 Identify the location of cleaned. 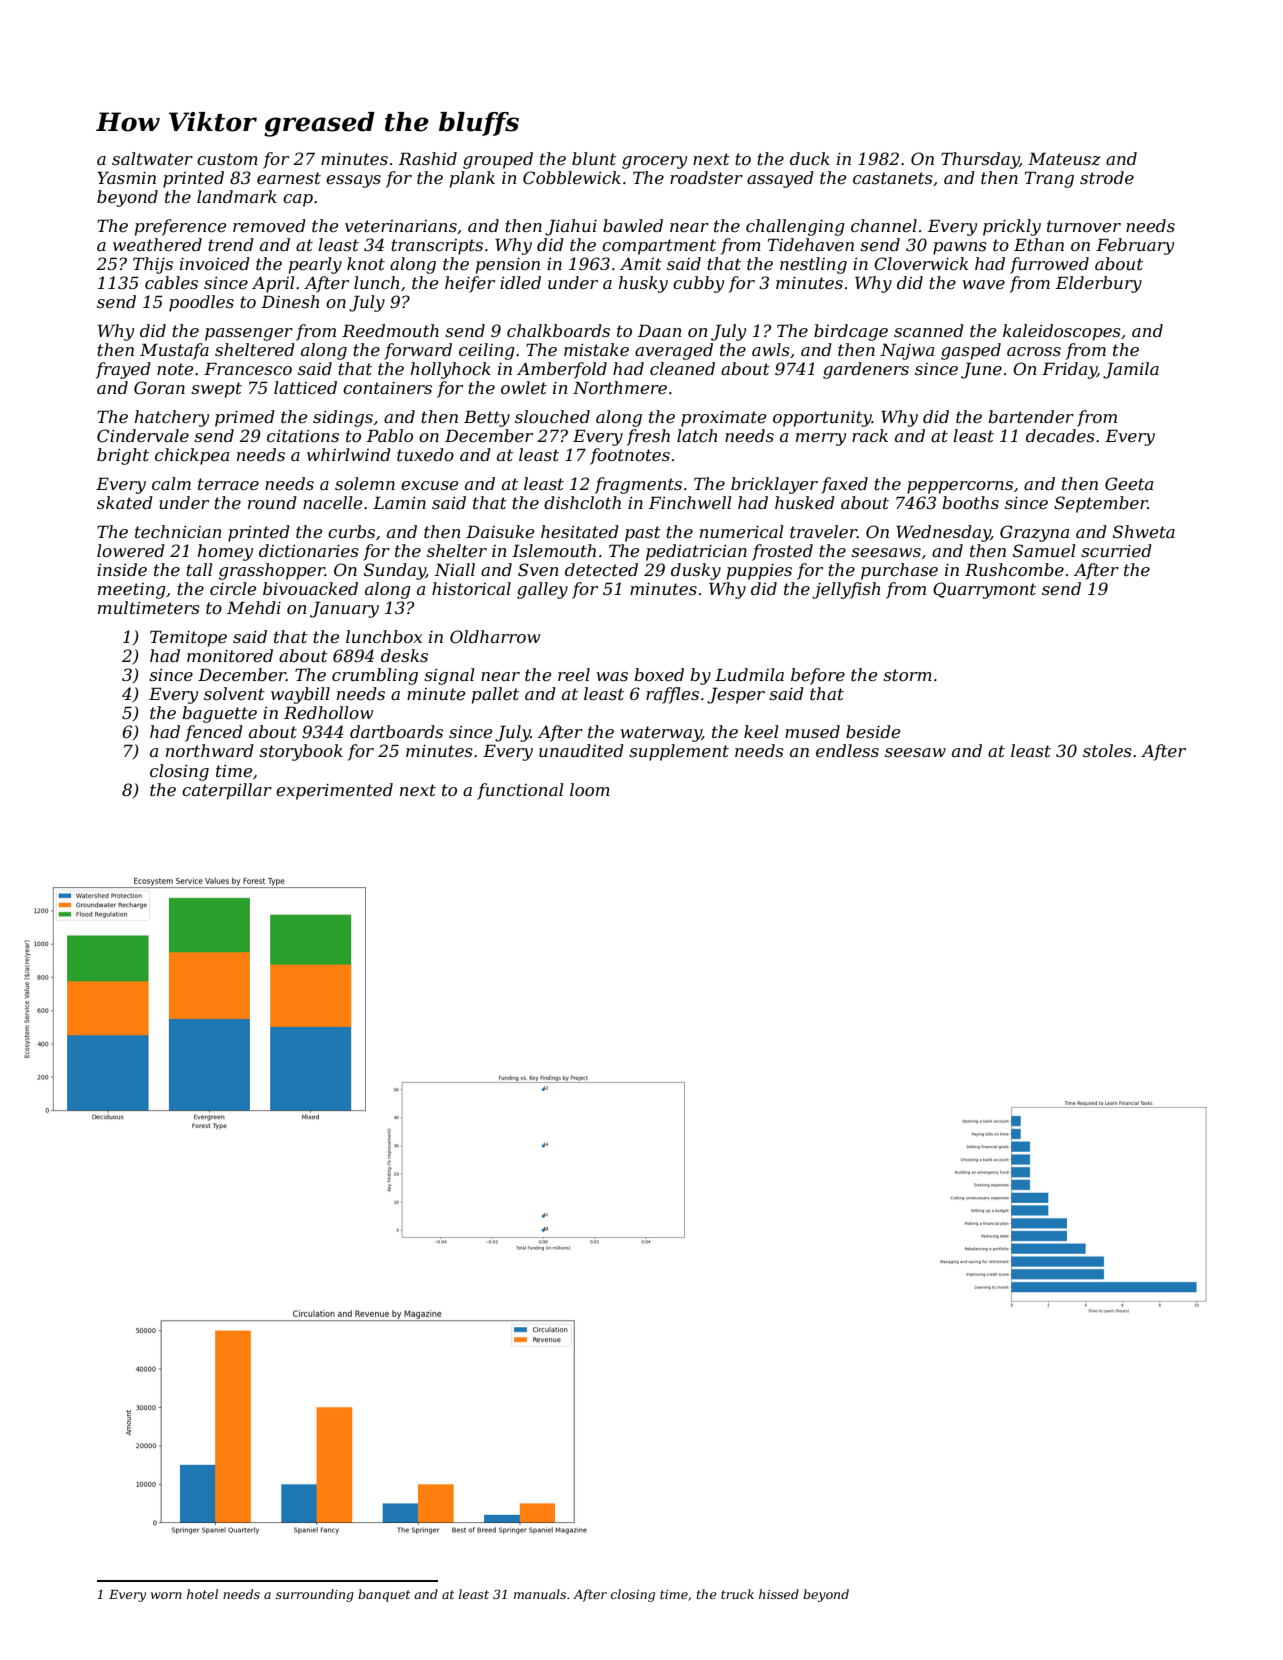
(682, 368).
